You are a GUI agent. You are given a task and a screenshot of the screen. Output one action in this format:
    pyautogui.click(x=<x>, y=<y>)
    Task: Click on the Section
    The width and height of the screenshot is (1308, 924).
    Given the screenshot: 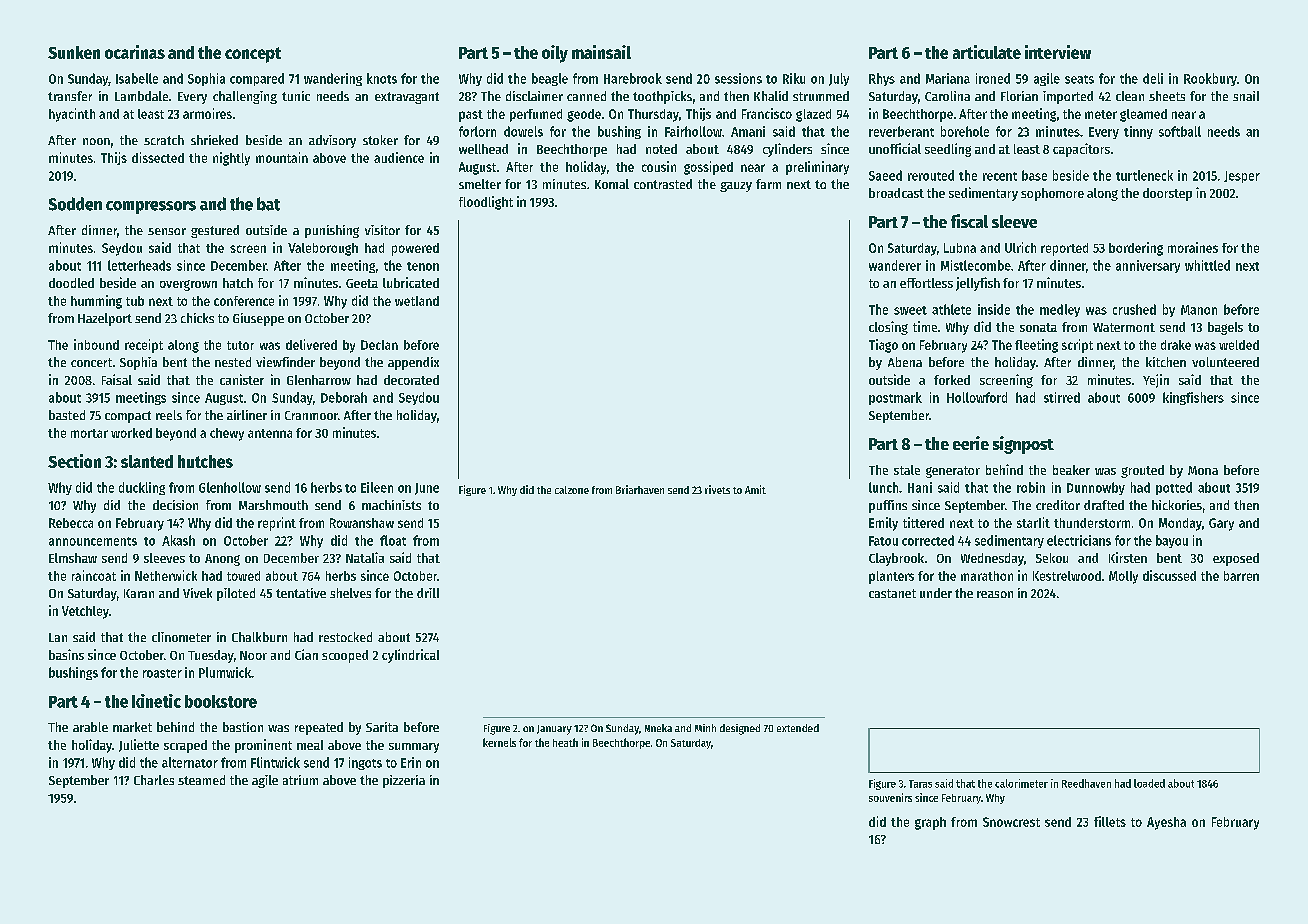 What is the action you would take?
    pyautogui.click(x=74, y=461)
